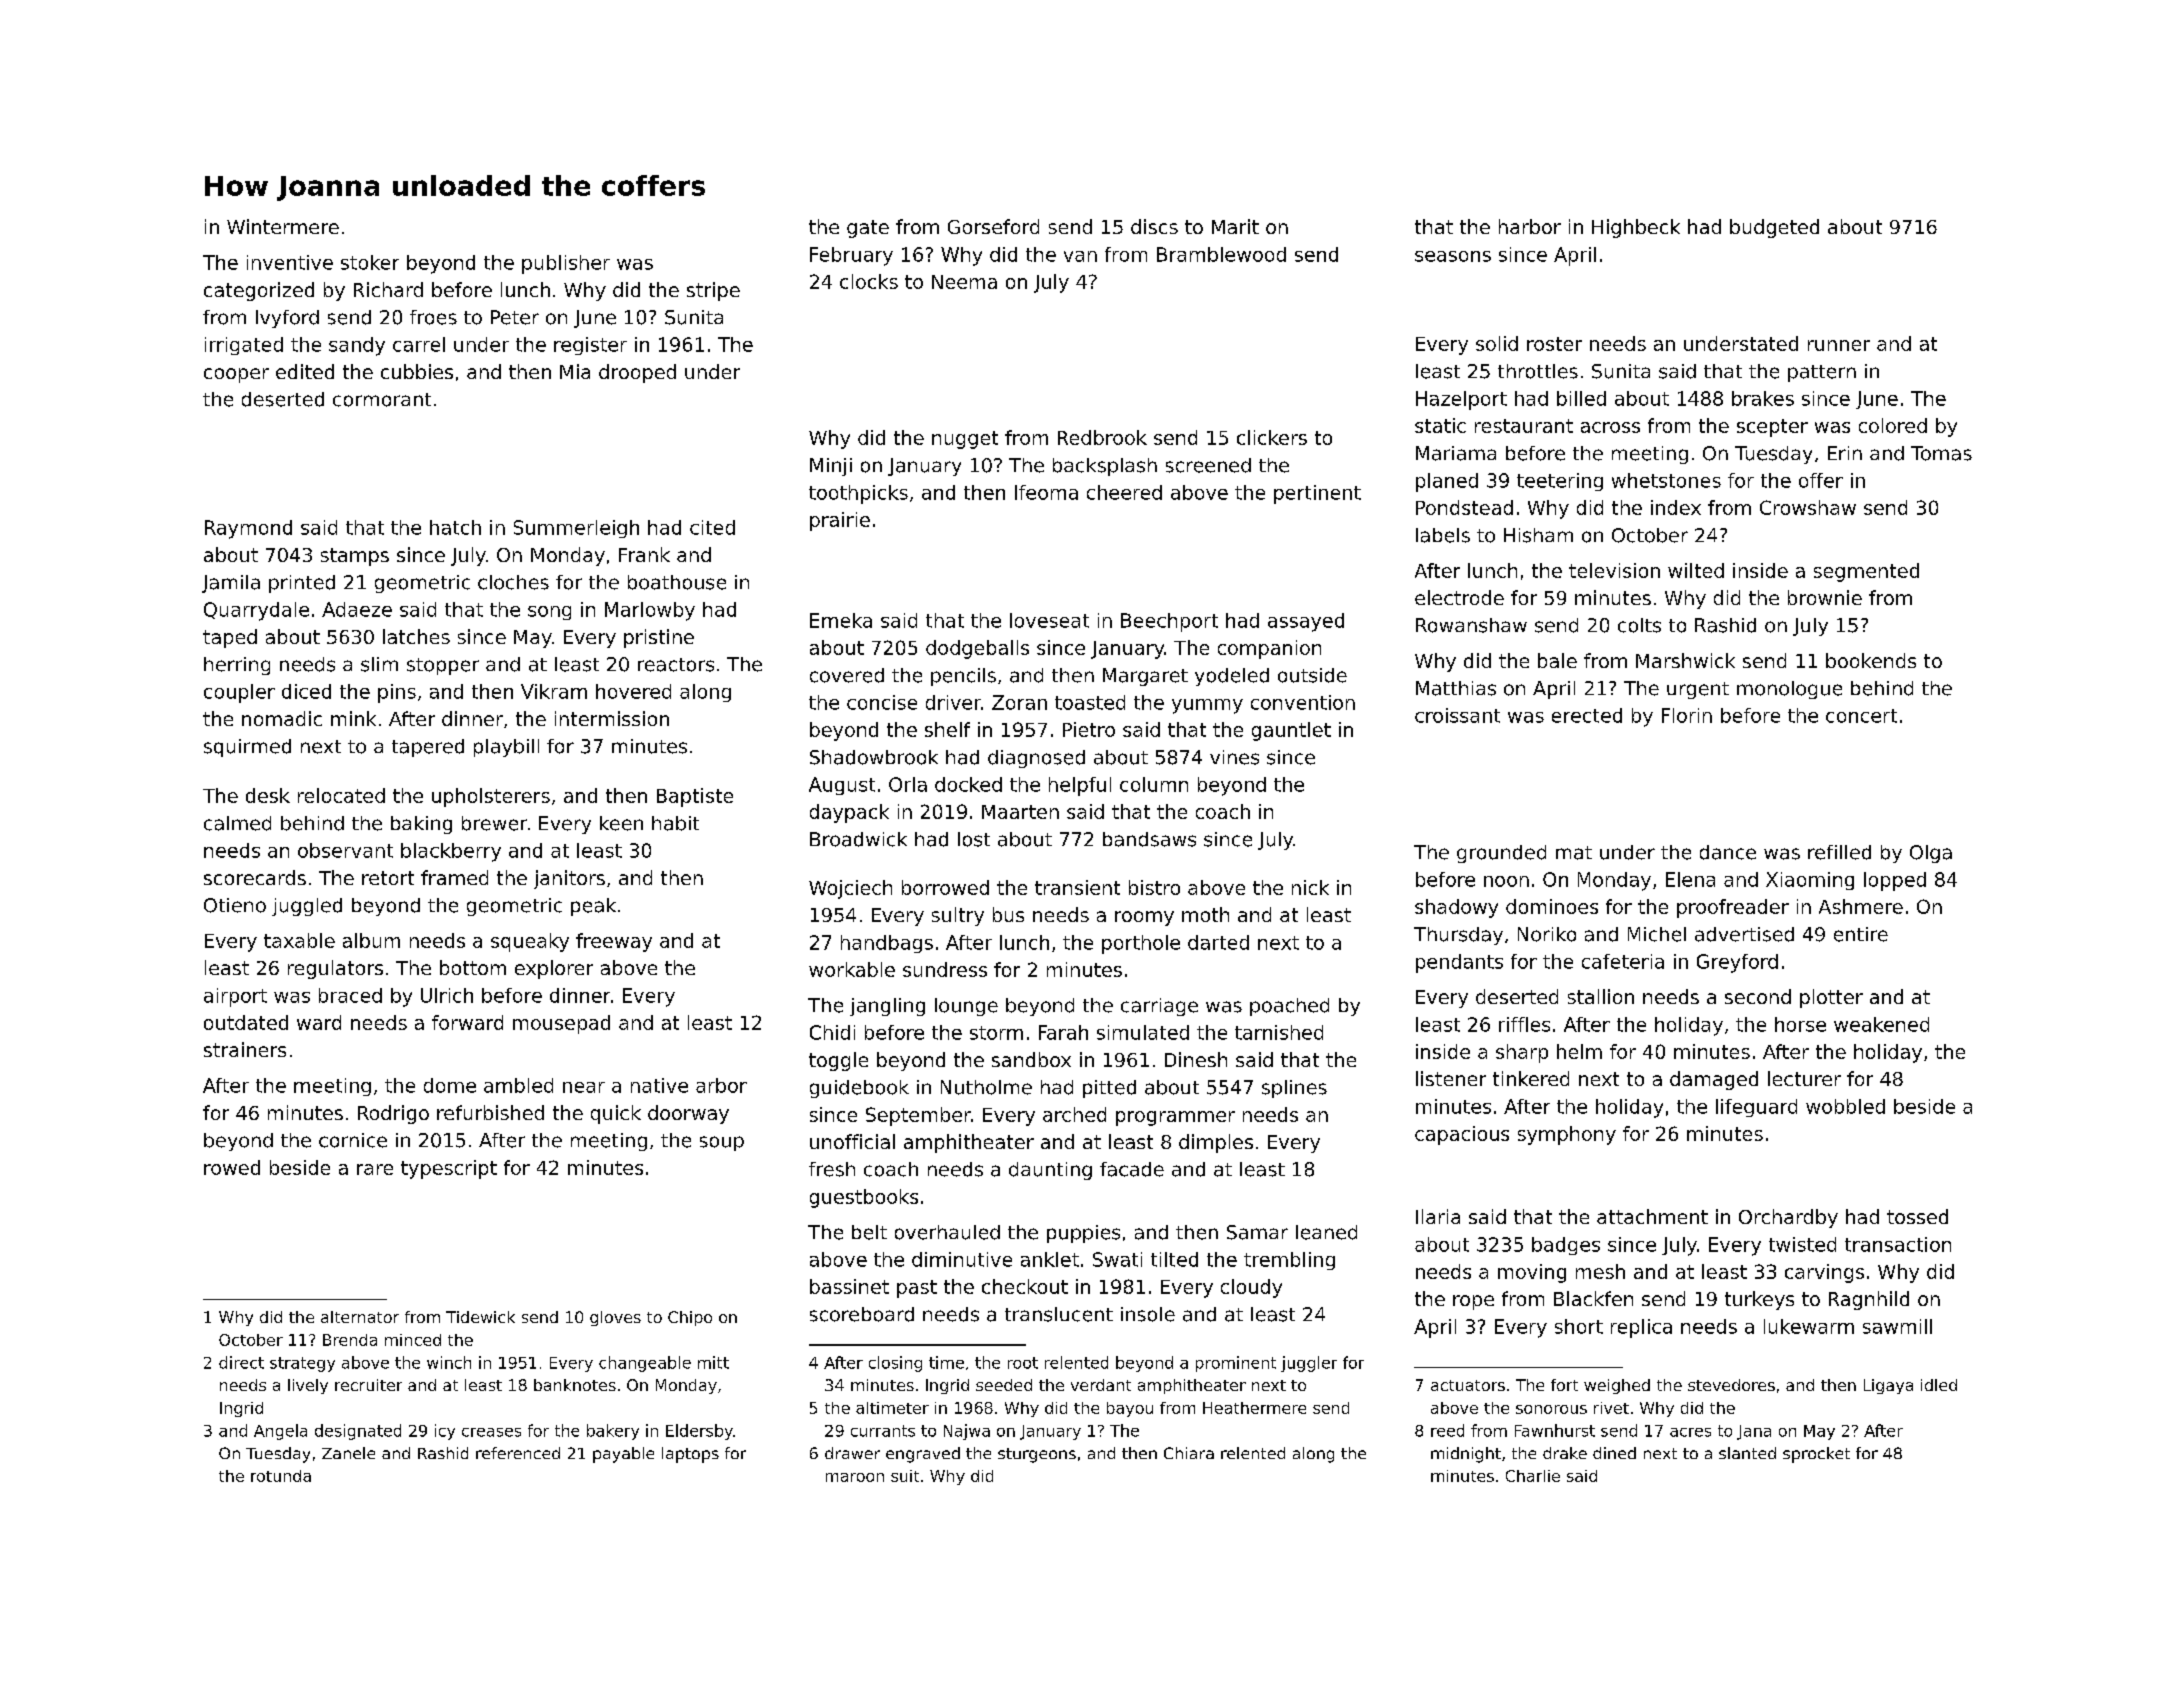 The width and height of the document is (2178, 1683). What do you see at coordinates (450, 1085) in the document?
I see `dome` at bounding box center [450, 1085].
